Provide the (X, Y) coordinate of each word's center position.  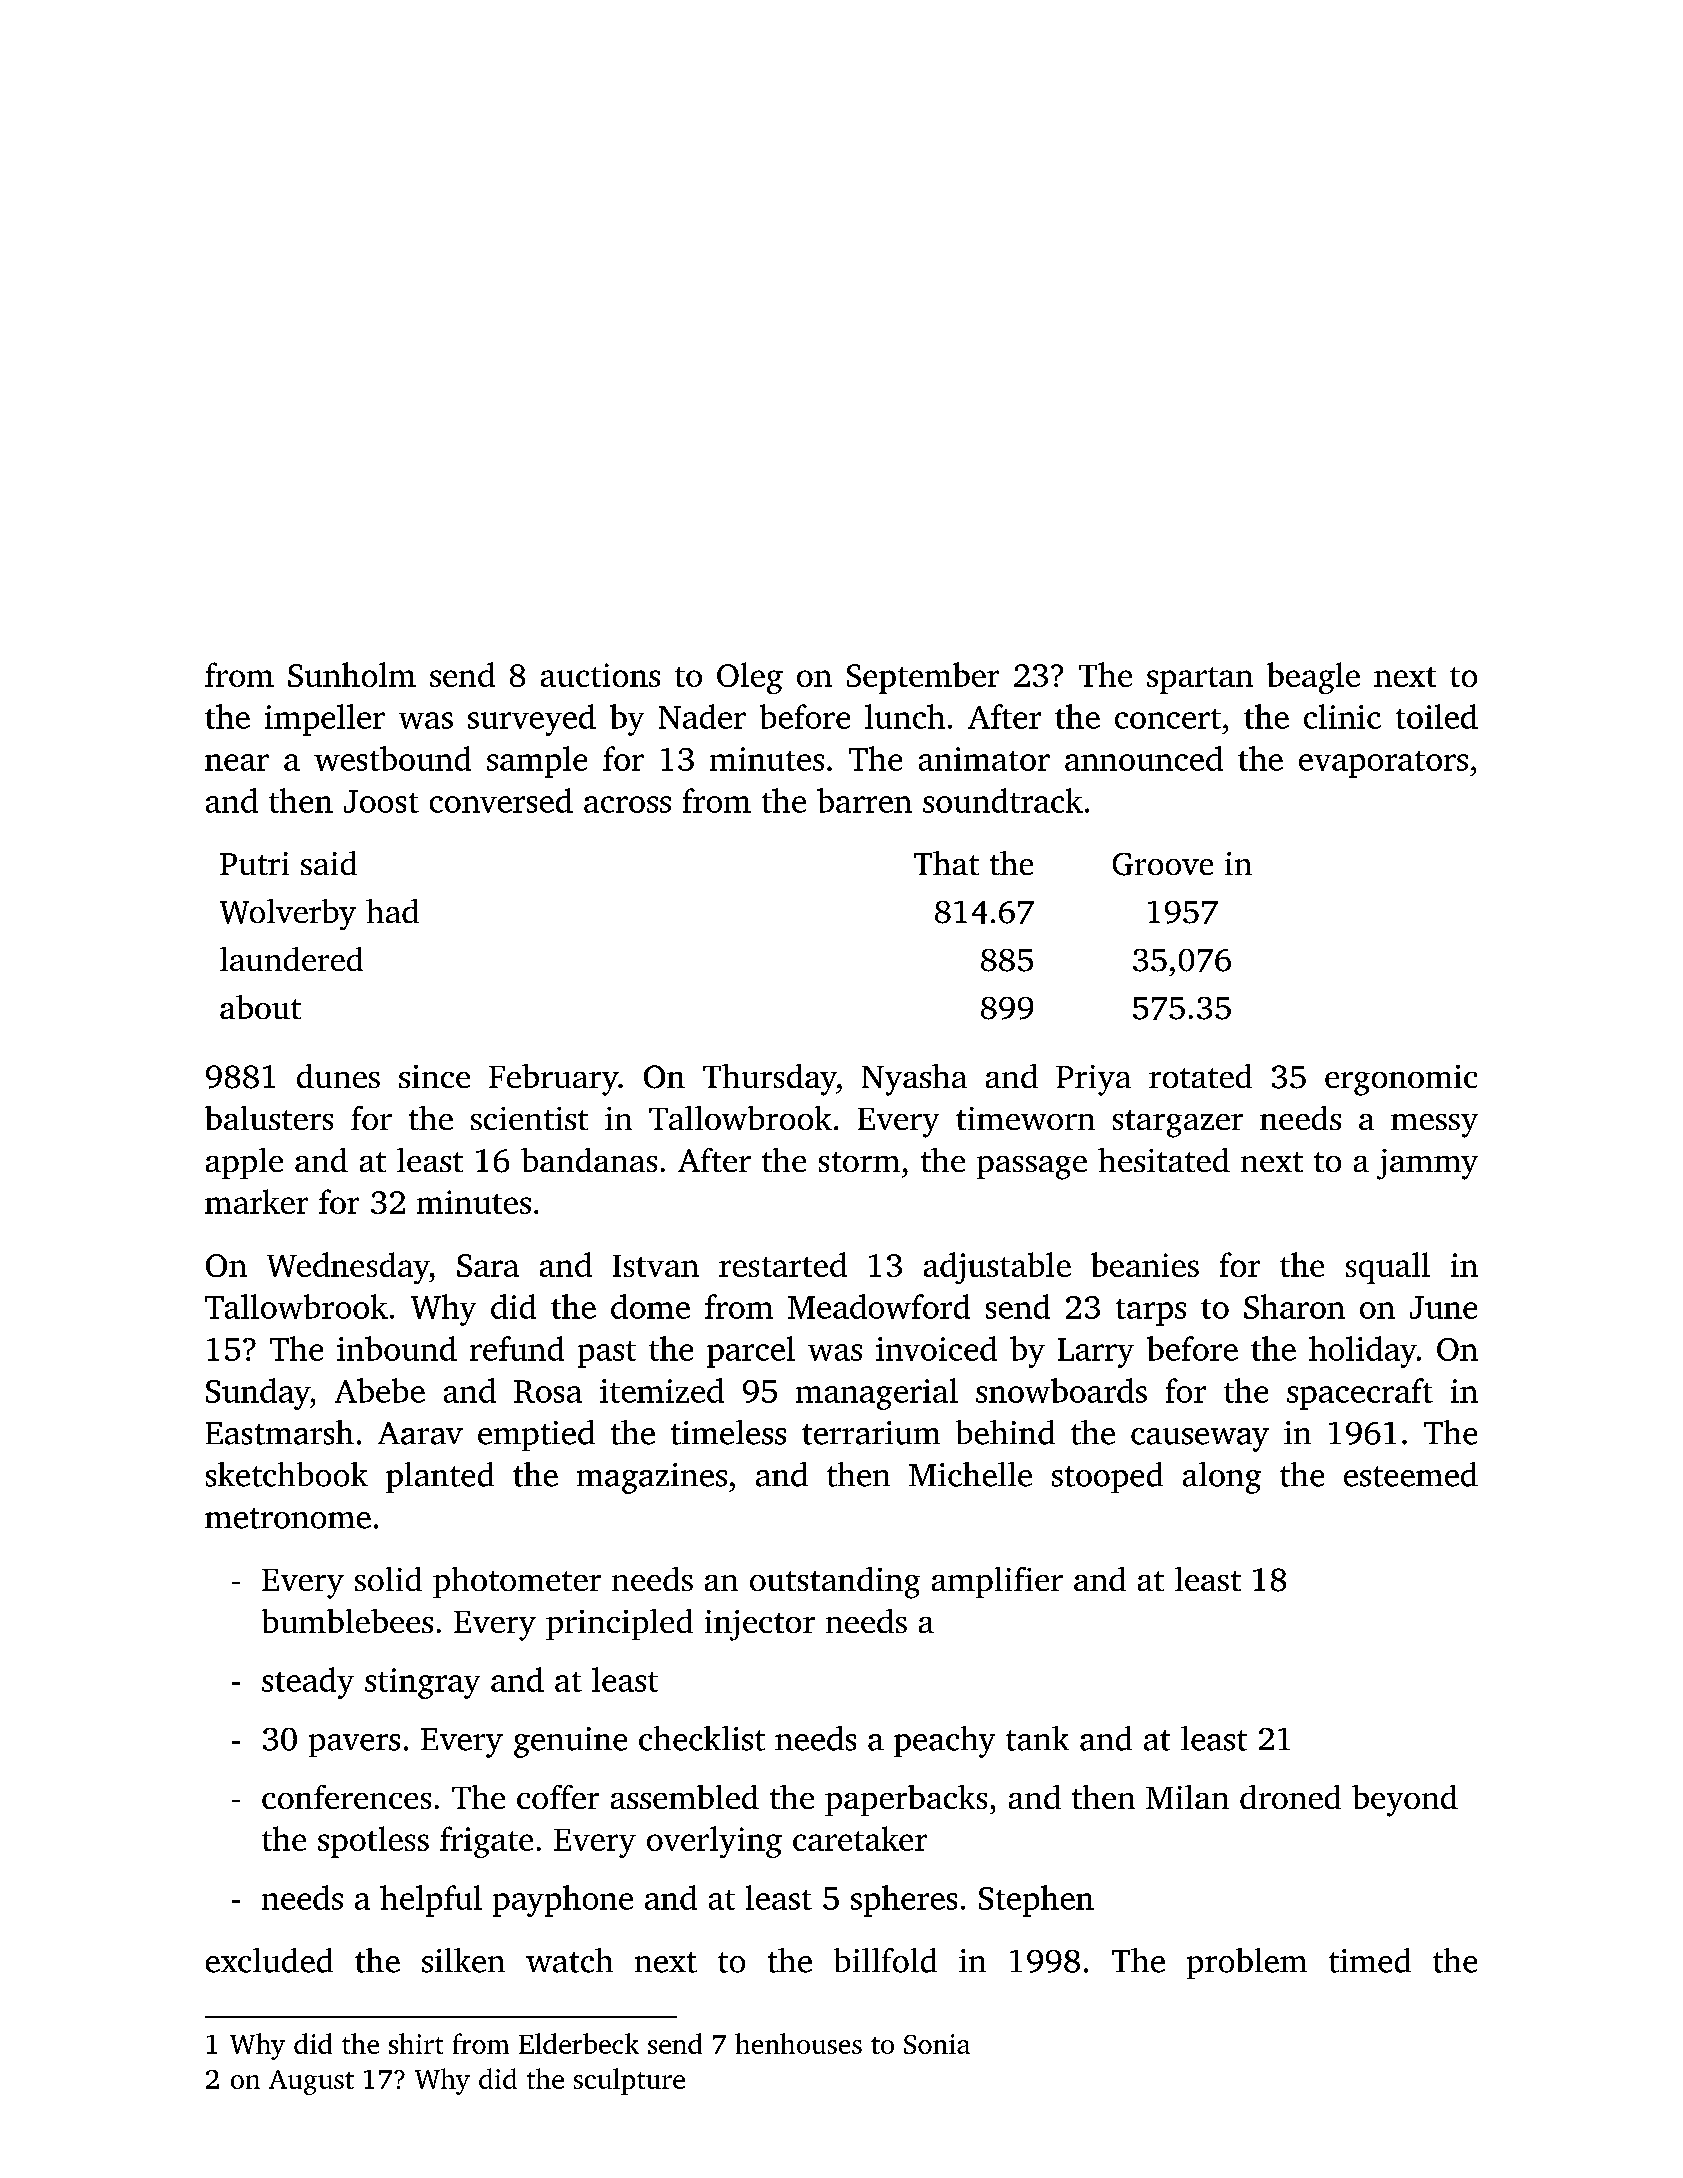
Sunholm (352, 674)
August (311, 2082)
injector (760, 1625)
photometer (517, 1582)
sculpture (629, 2081)
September (923, 678)
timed (1370, 1960)
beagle (1313, 678)
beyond (1405, 1801)
